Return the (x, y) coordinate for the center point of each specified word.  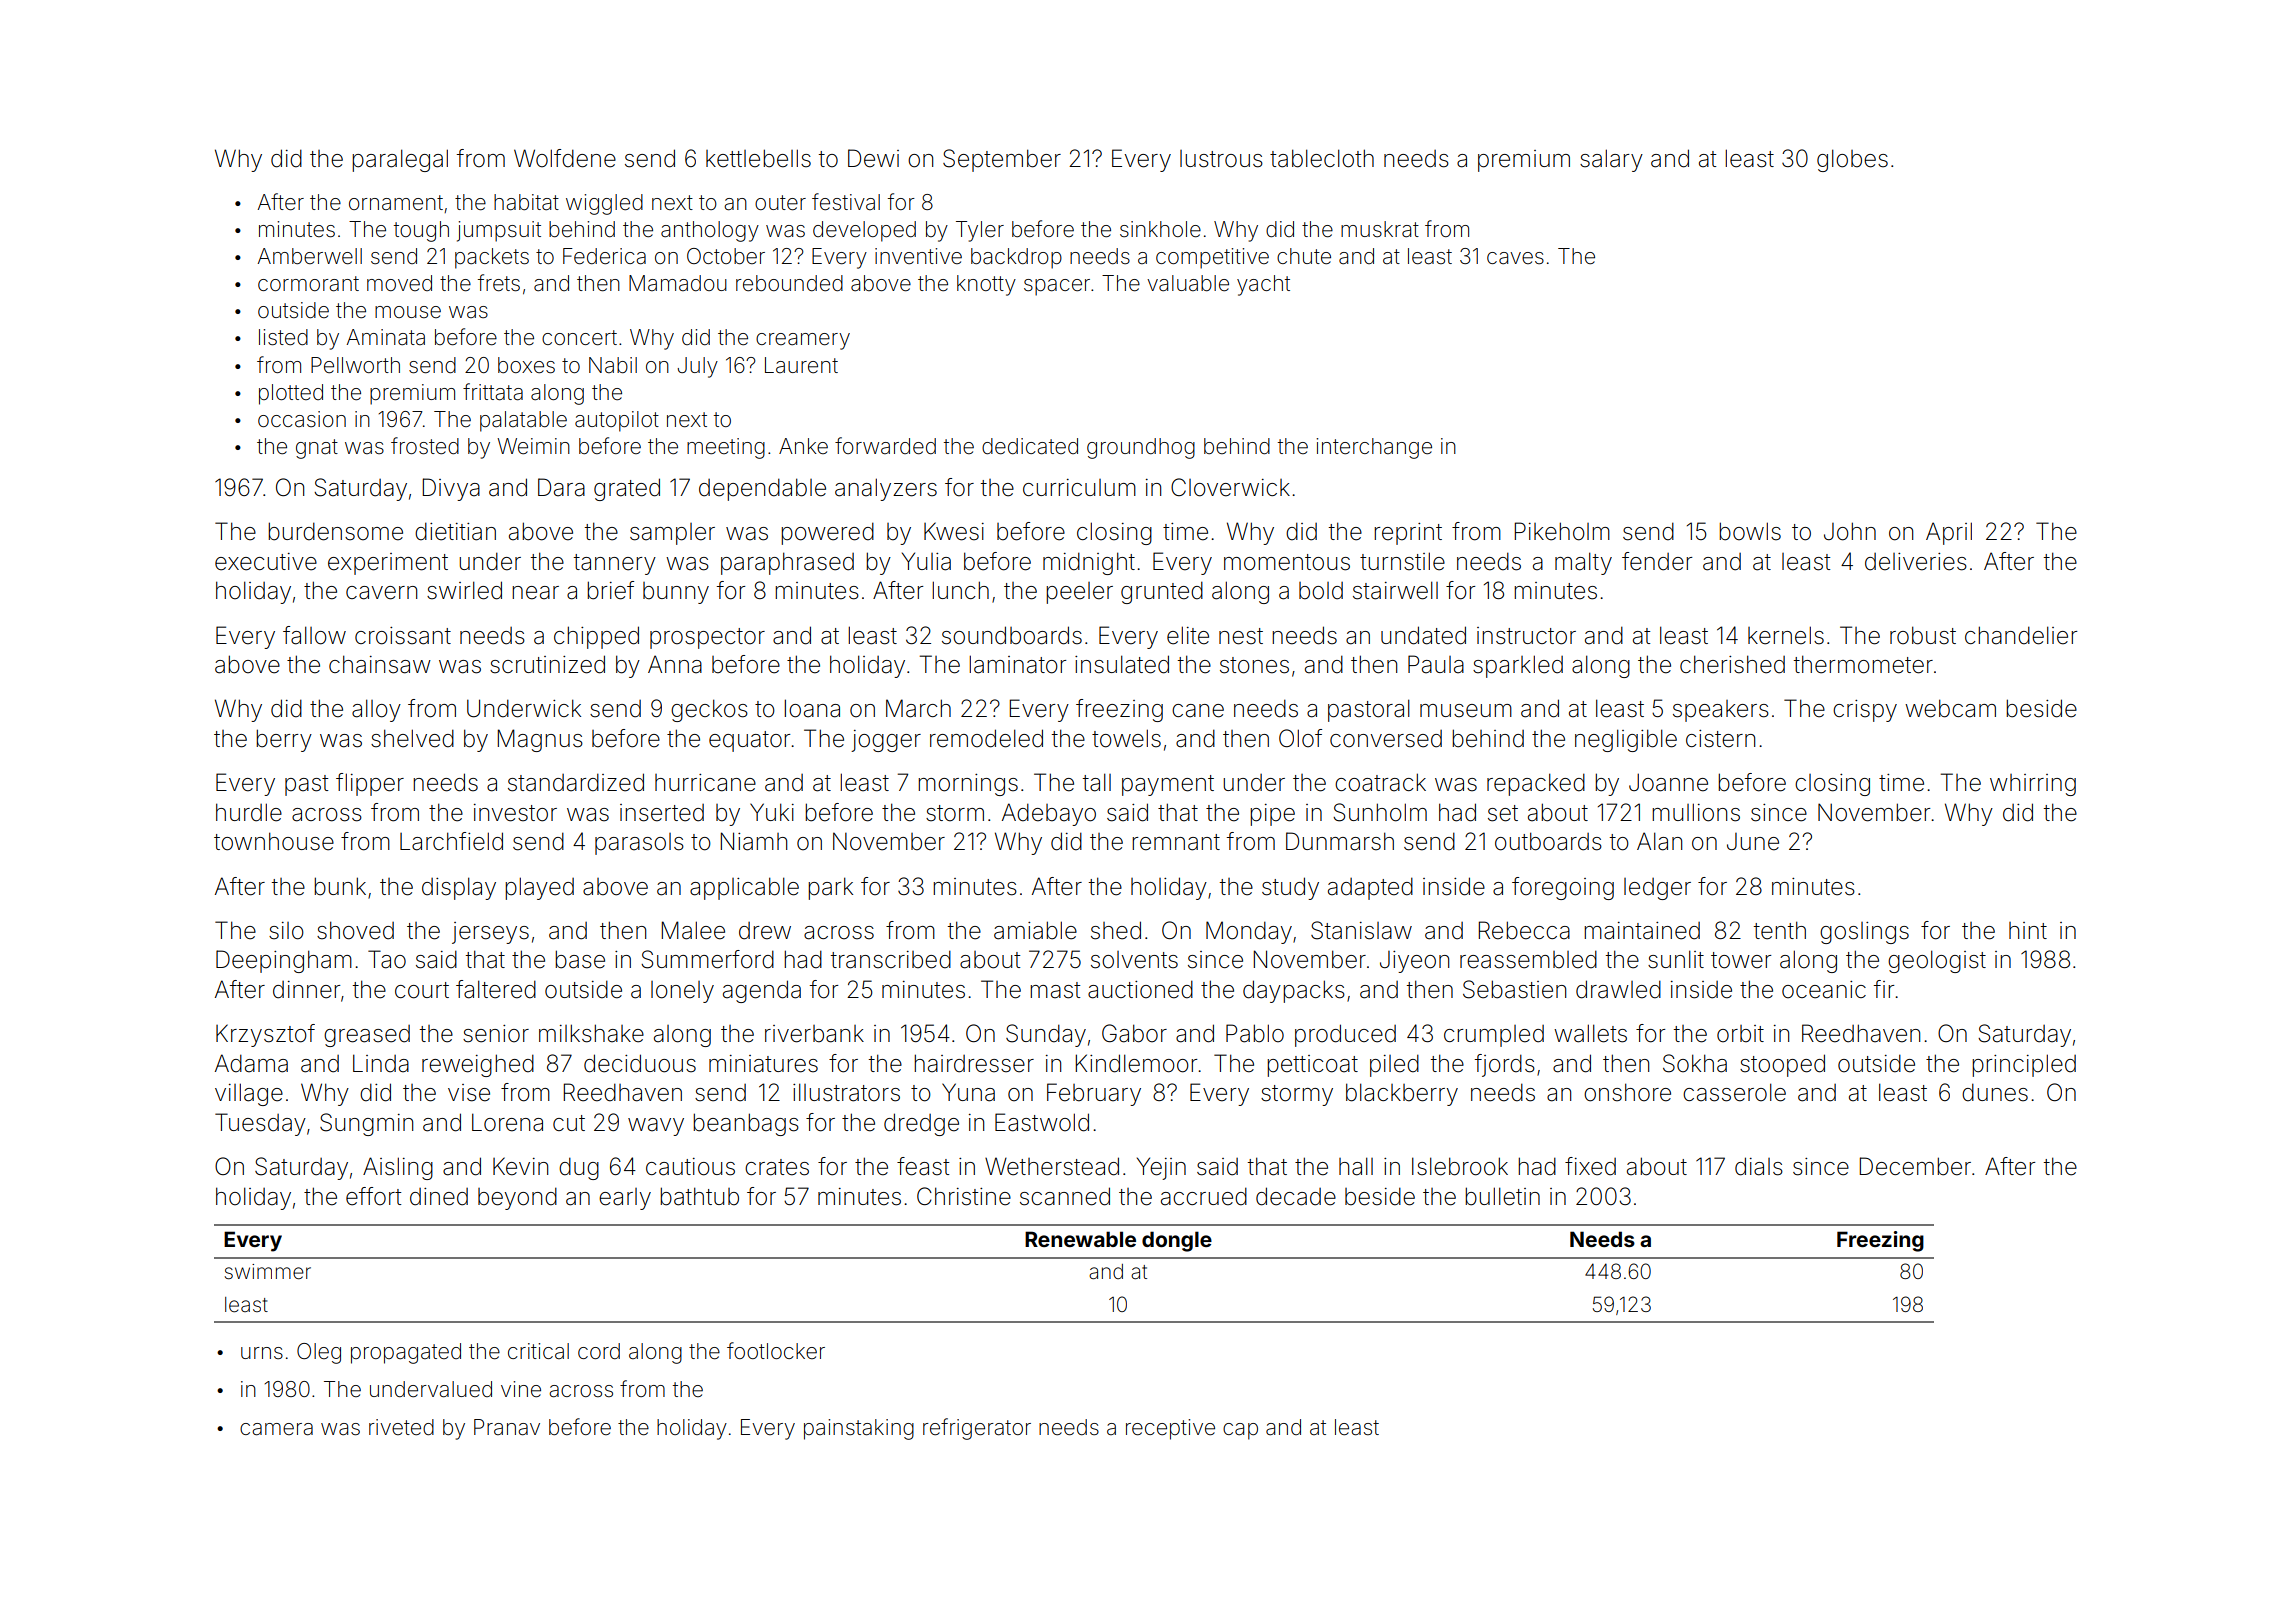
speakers (1721, 711)
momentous (1287, 562)
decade (1296, 1196)
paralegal (400, 160)
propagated (406, 1353)
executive (266, 562)
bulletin (1502, 1196)
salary (1611, 160)
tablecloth (1322, 158)
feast (923, 1166)
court (422, 990)
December (1915, 1166)
